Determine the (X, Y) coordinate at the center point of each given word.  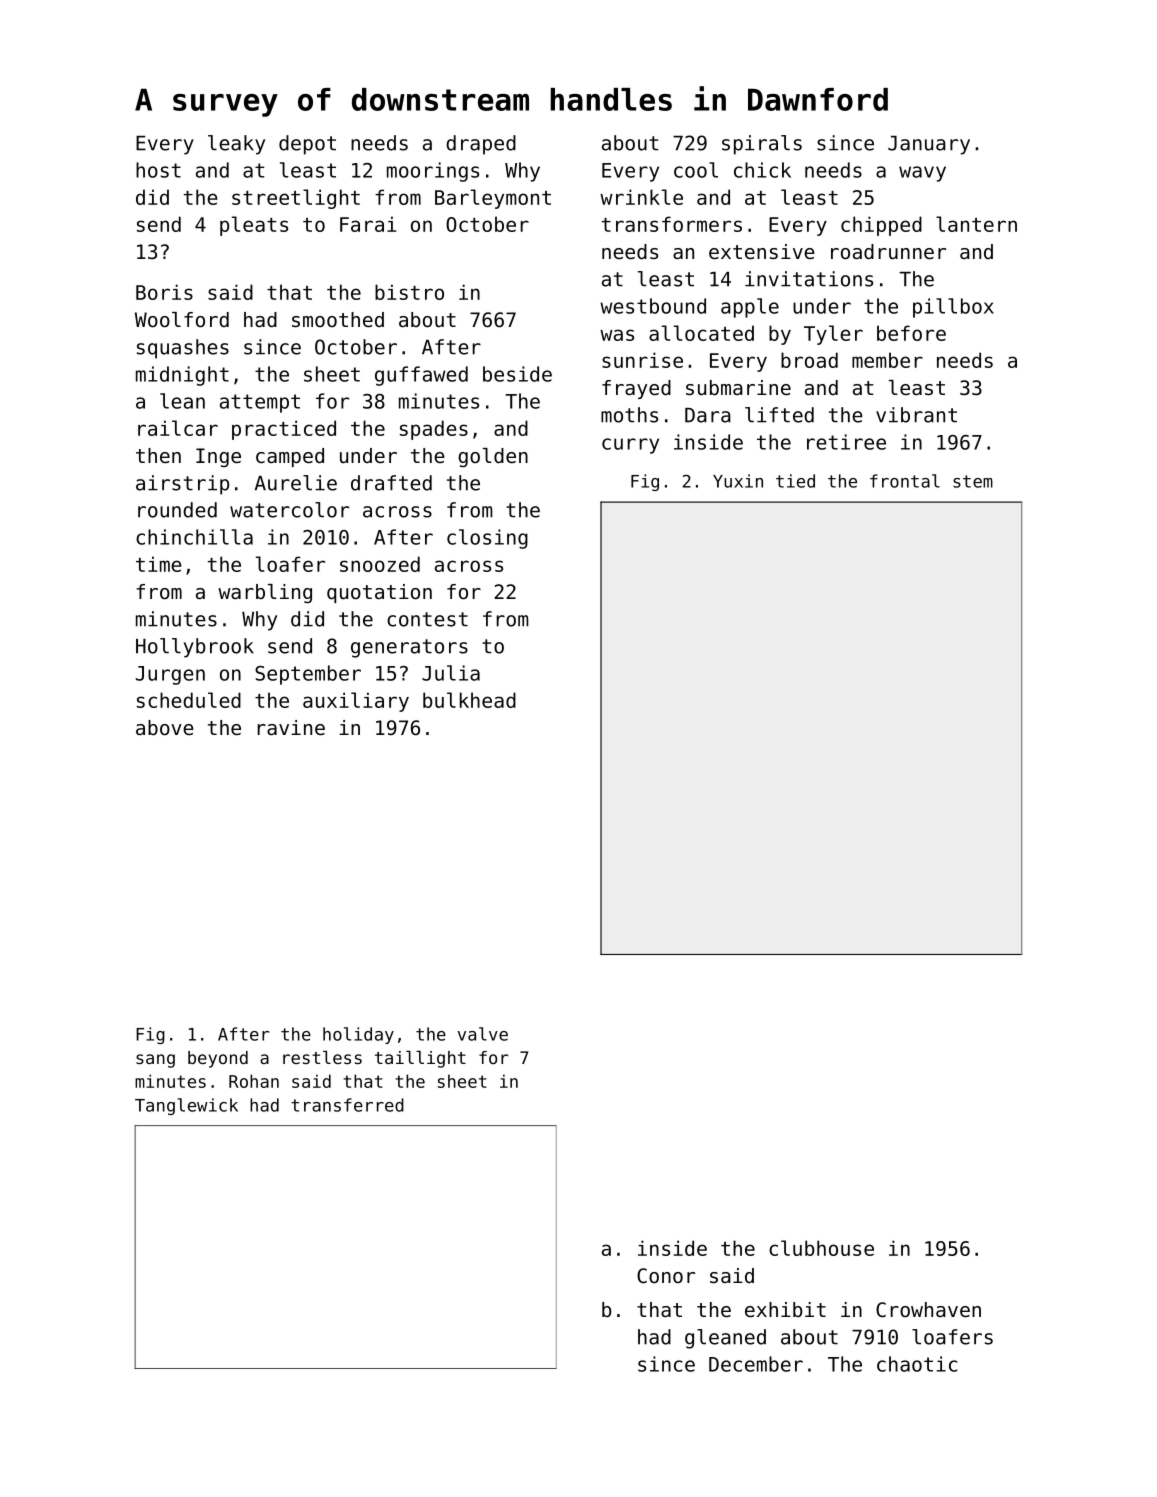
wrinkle (641, 197)
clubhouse (821, 1248)
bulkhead (469, 700)
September (308, 675)
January (929, 145)
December (756, 1364)
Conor (666, 1276)
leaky (236, 145)
